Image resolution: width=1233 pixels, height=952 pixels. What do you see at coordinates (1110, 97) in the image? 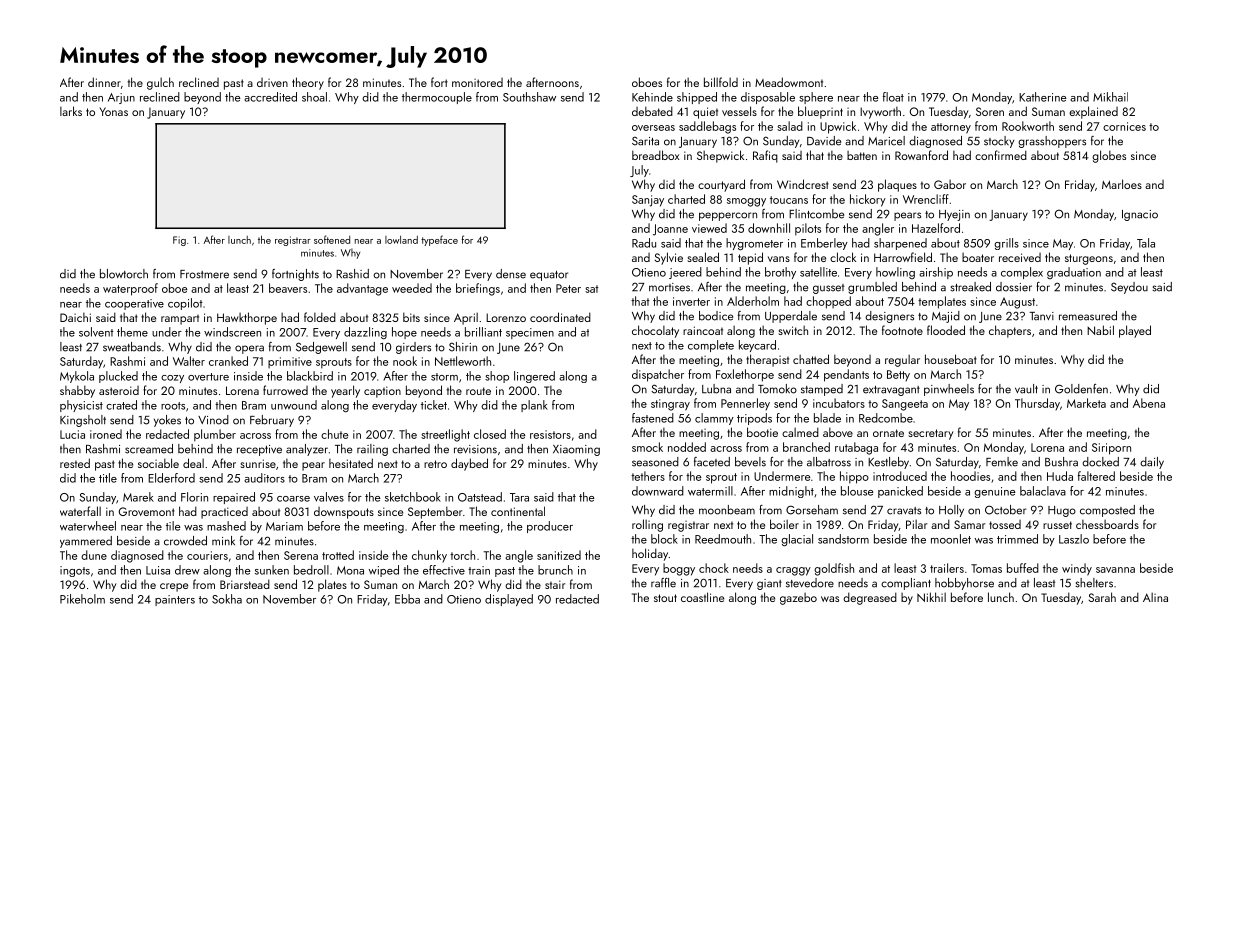
I see `Mikhail` at bounding box center [1110, 97].
